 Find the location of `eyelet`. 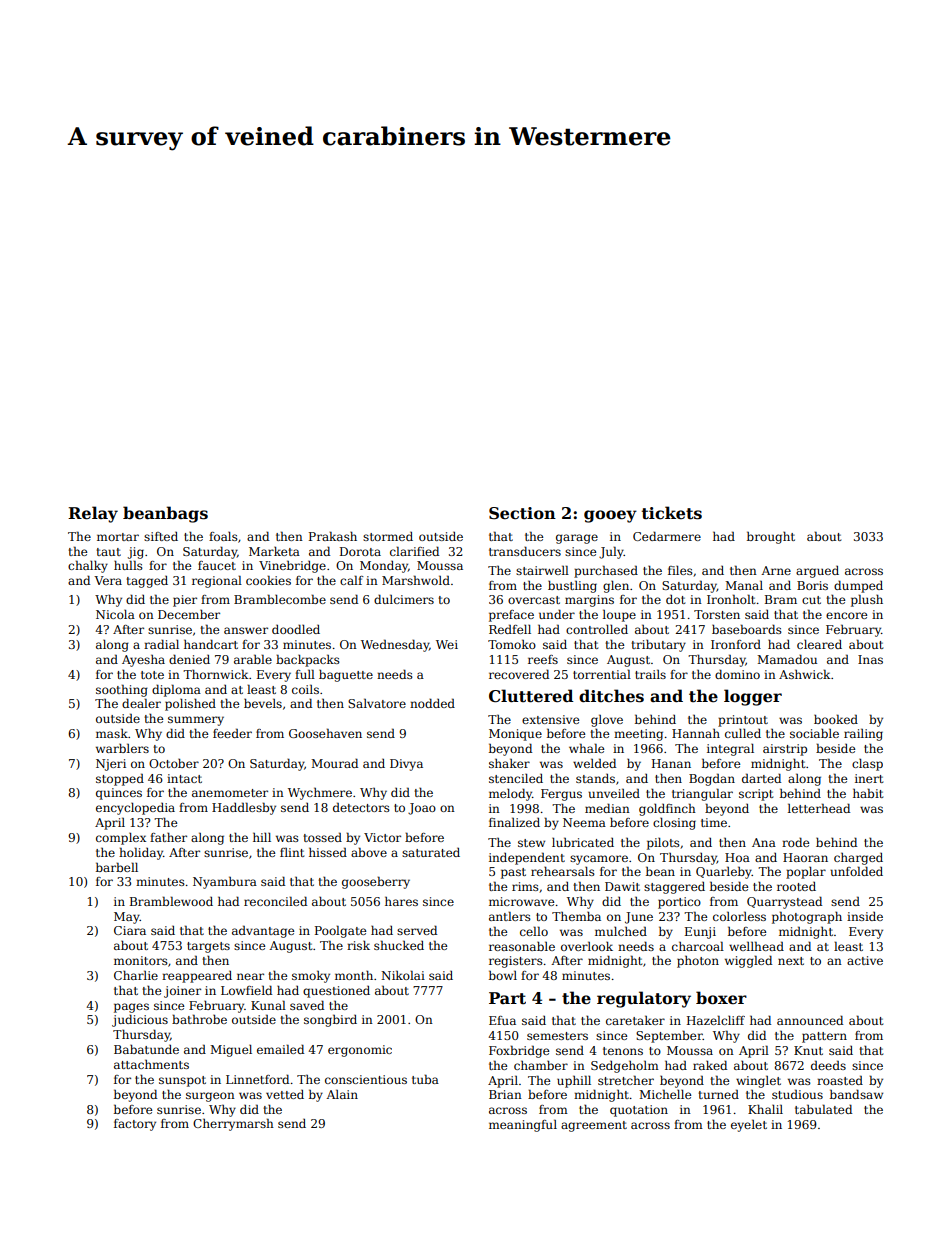

eyelet is located at coordinates (749, 1125).
